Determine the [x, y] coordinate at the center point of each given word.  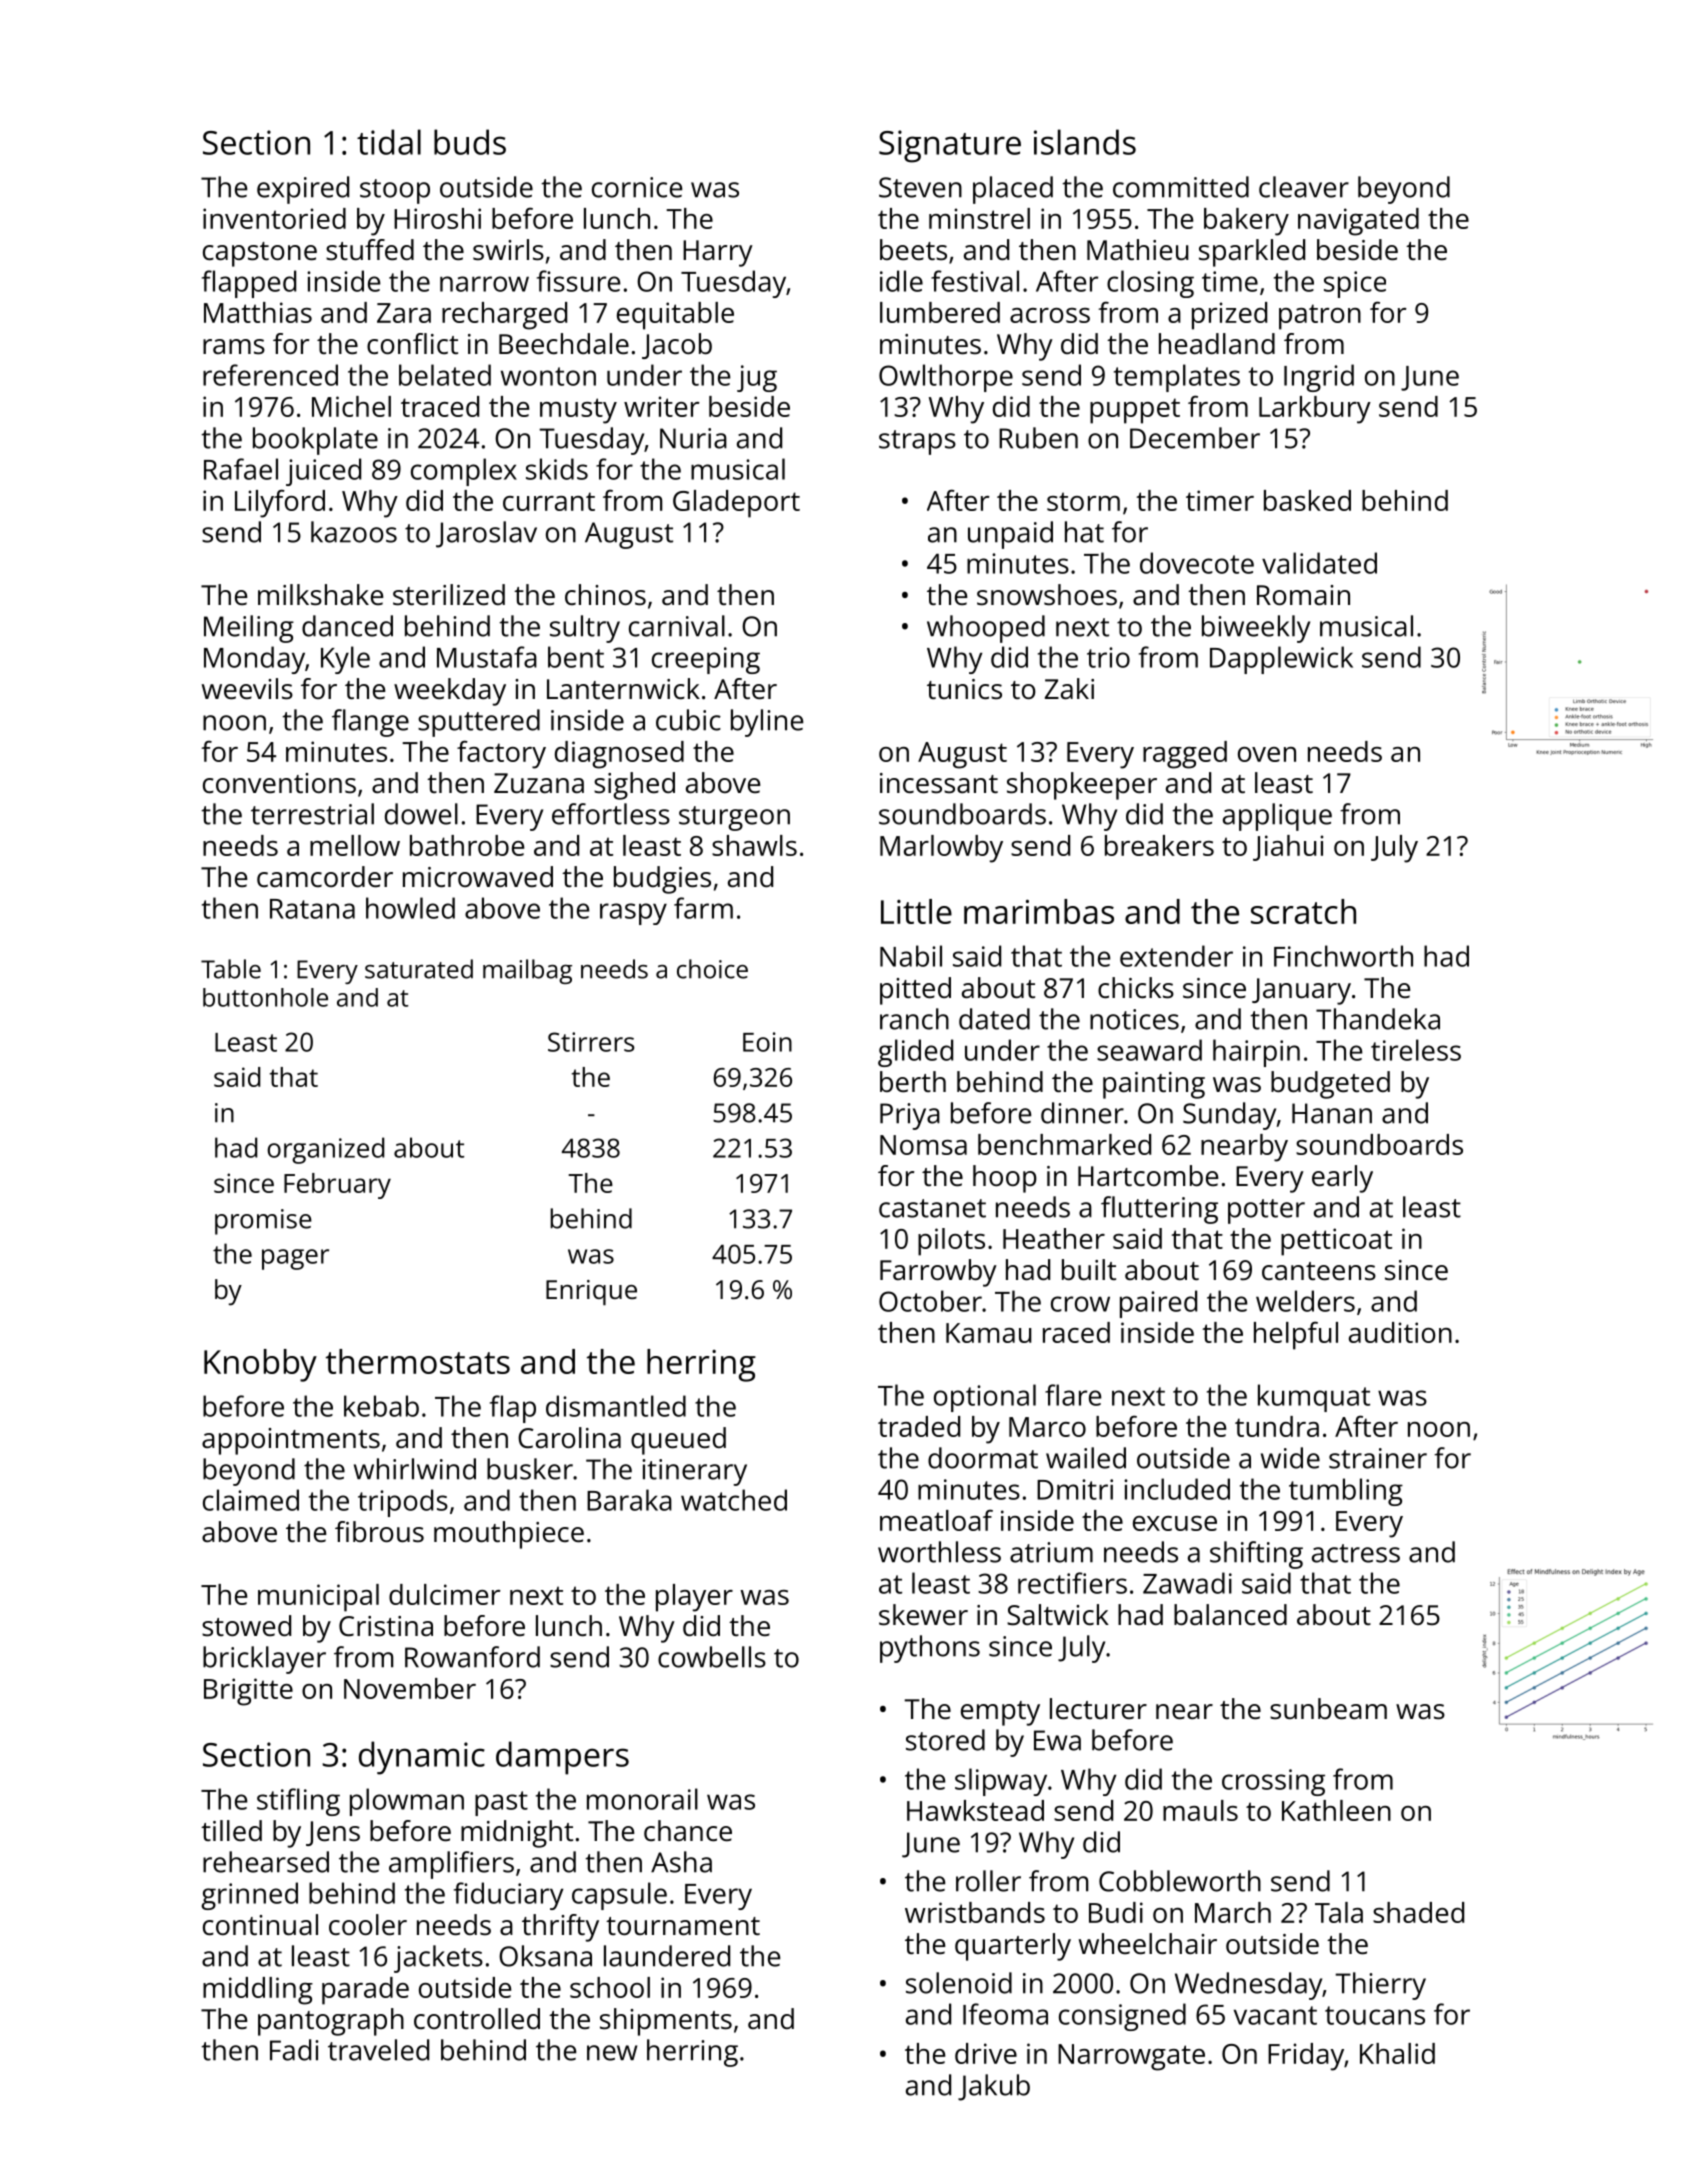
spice [1355, 284]
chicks [1136, 988]
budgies [662, 880]
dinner [1082, 1113]
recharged [504, 316]
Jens [333, 1833]
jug [757, 378]
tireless [1416, 1050]
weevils [247, 689]
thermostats [418, 1361]
